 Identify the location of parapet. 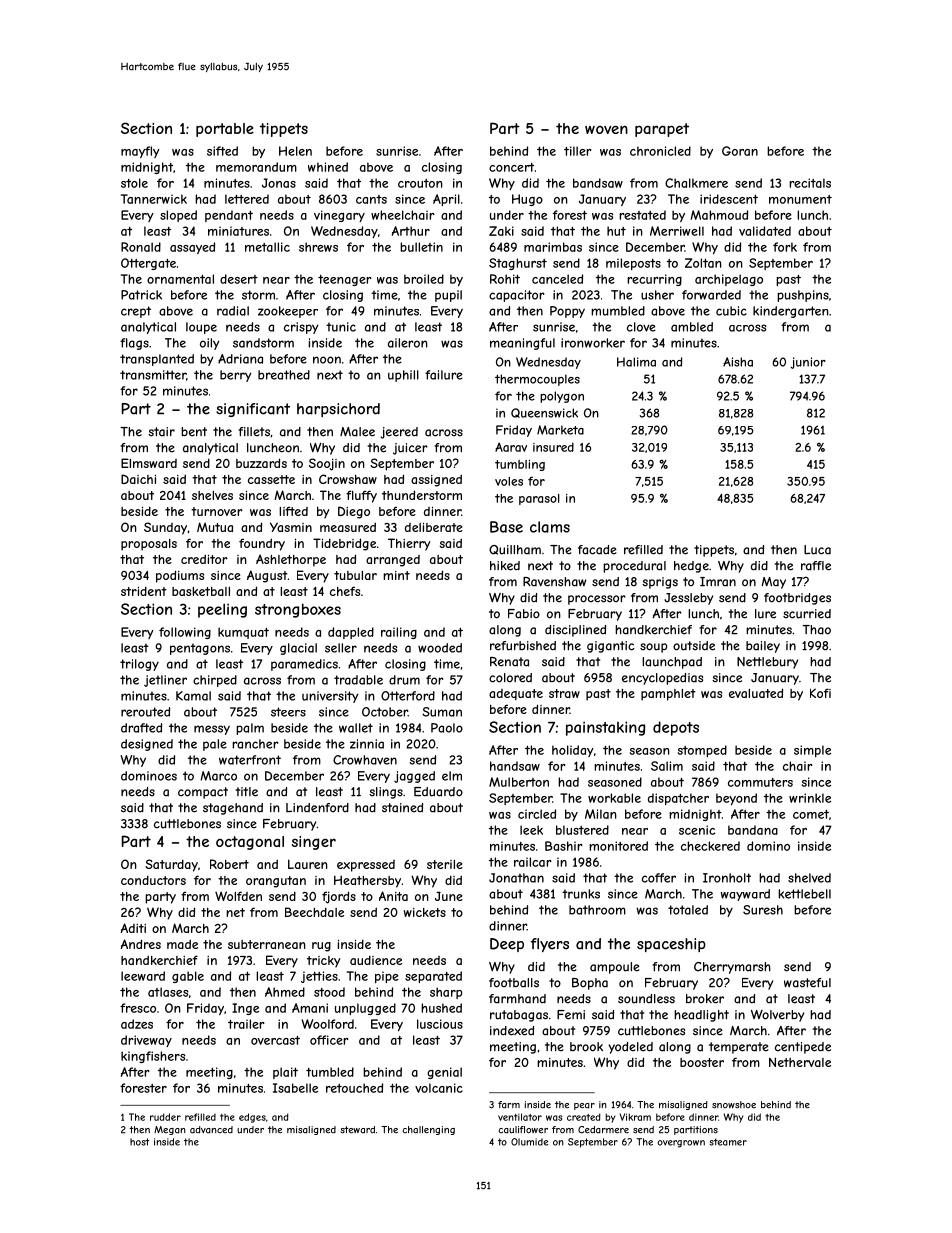
(662, 130).
